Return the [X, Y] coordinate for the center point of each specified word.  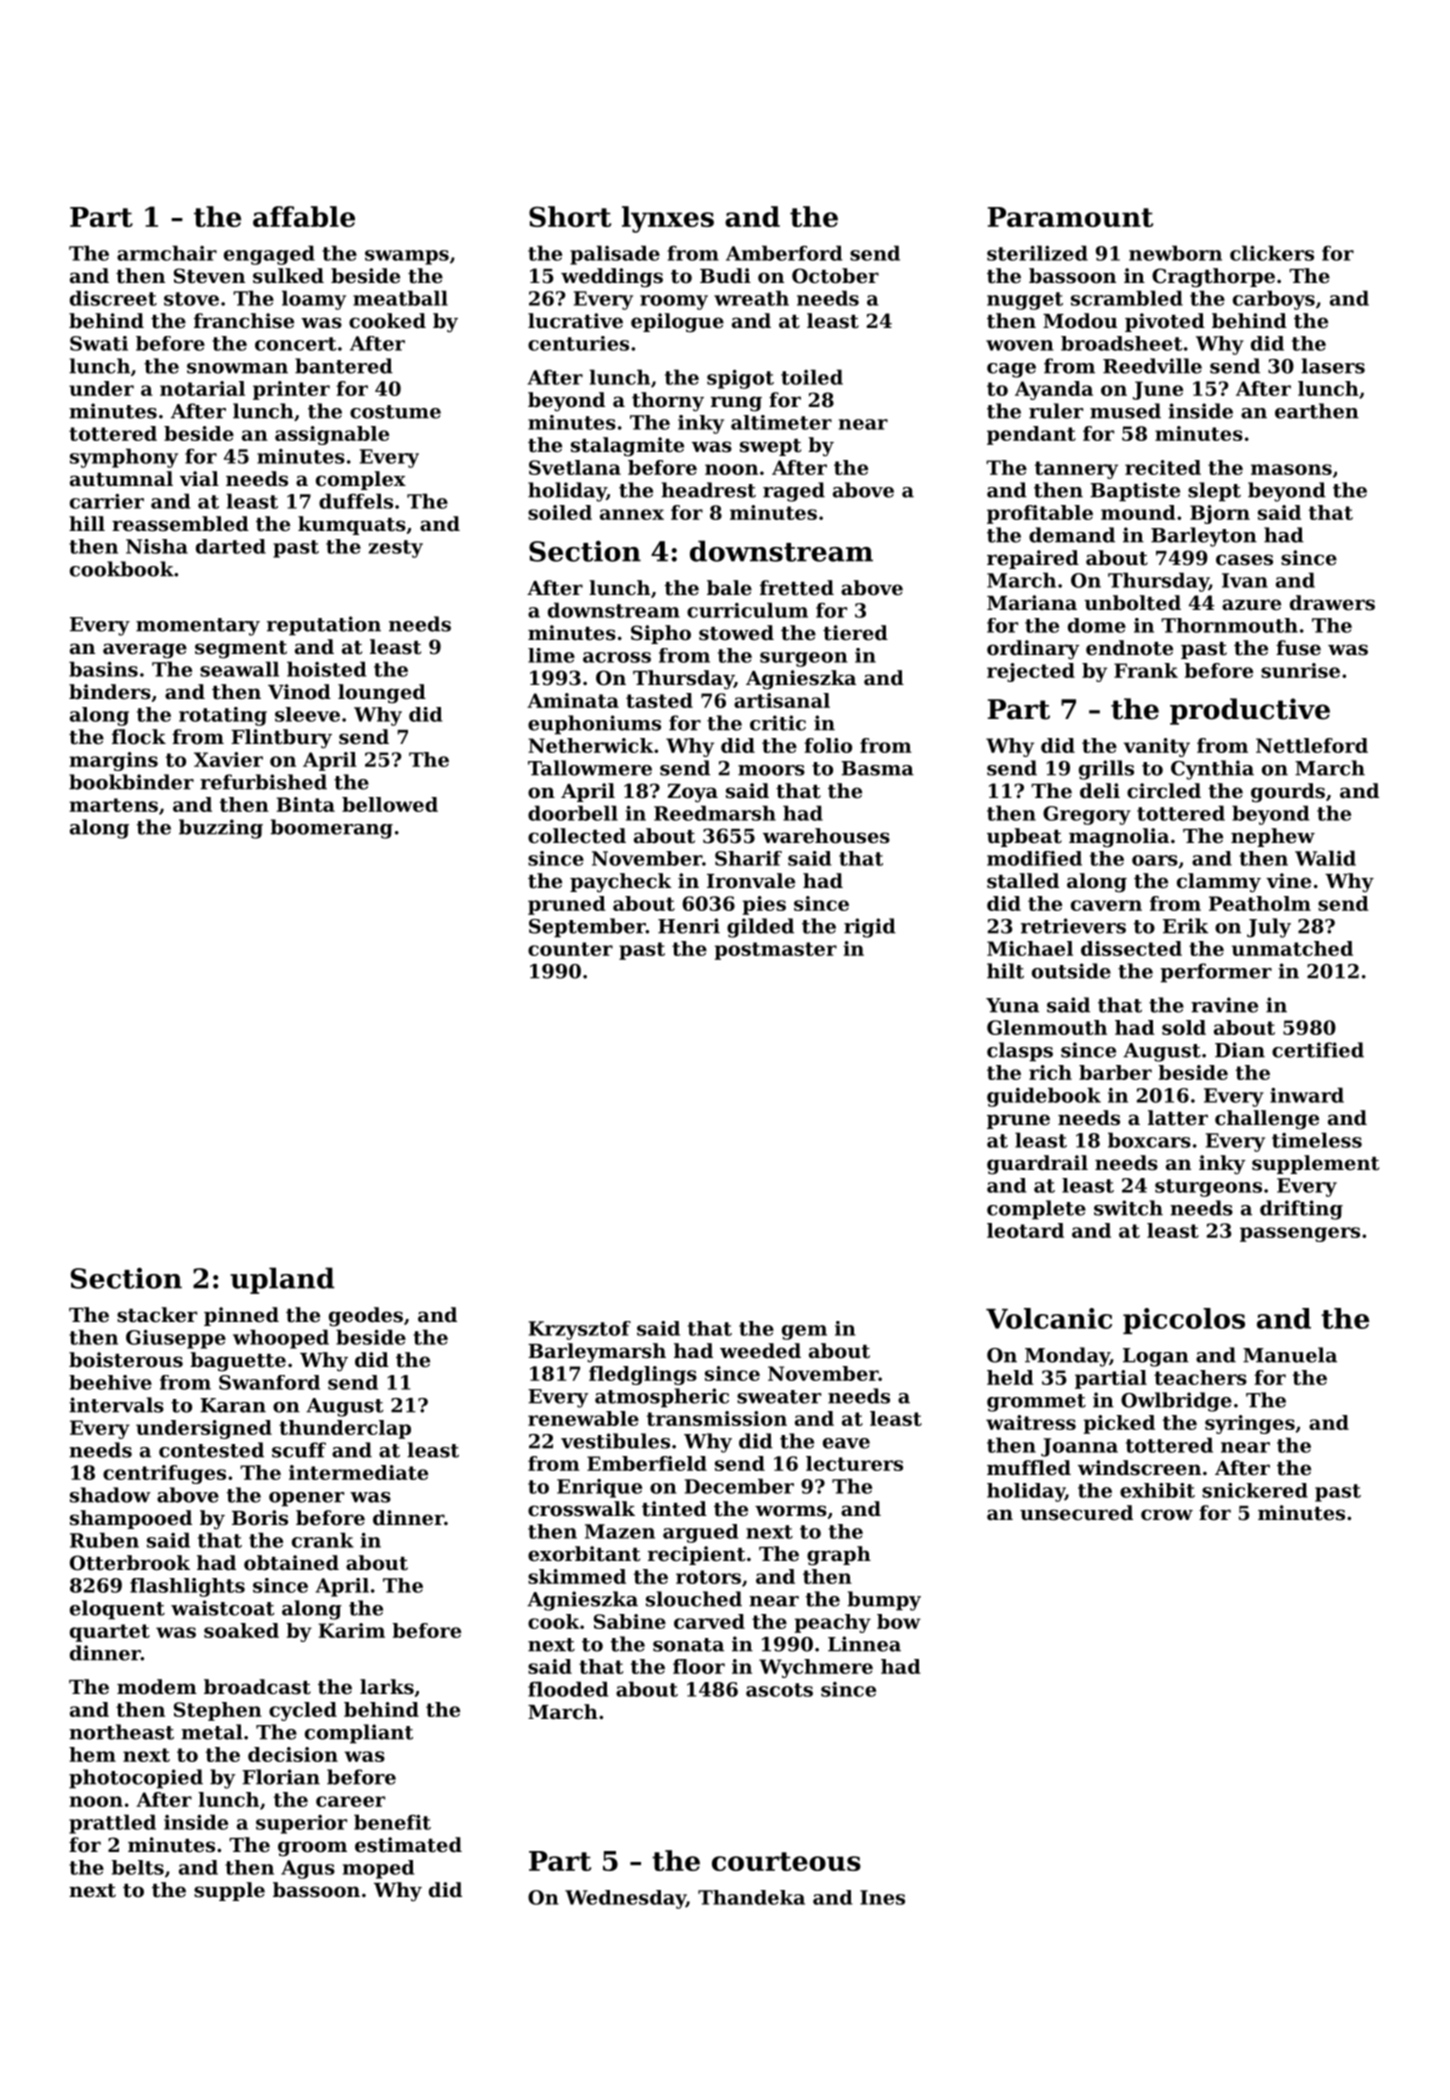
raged [794, 492]
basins [103, 669]
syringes [1250, 1424]
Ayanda [1054, 390]
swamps [407, 257]
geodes [366, 1317]
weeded [760, 1351]
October [835, 276]
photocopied [136, 1779]
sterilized [1037, 253]
